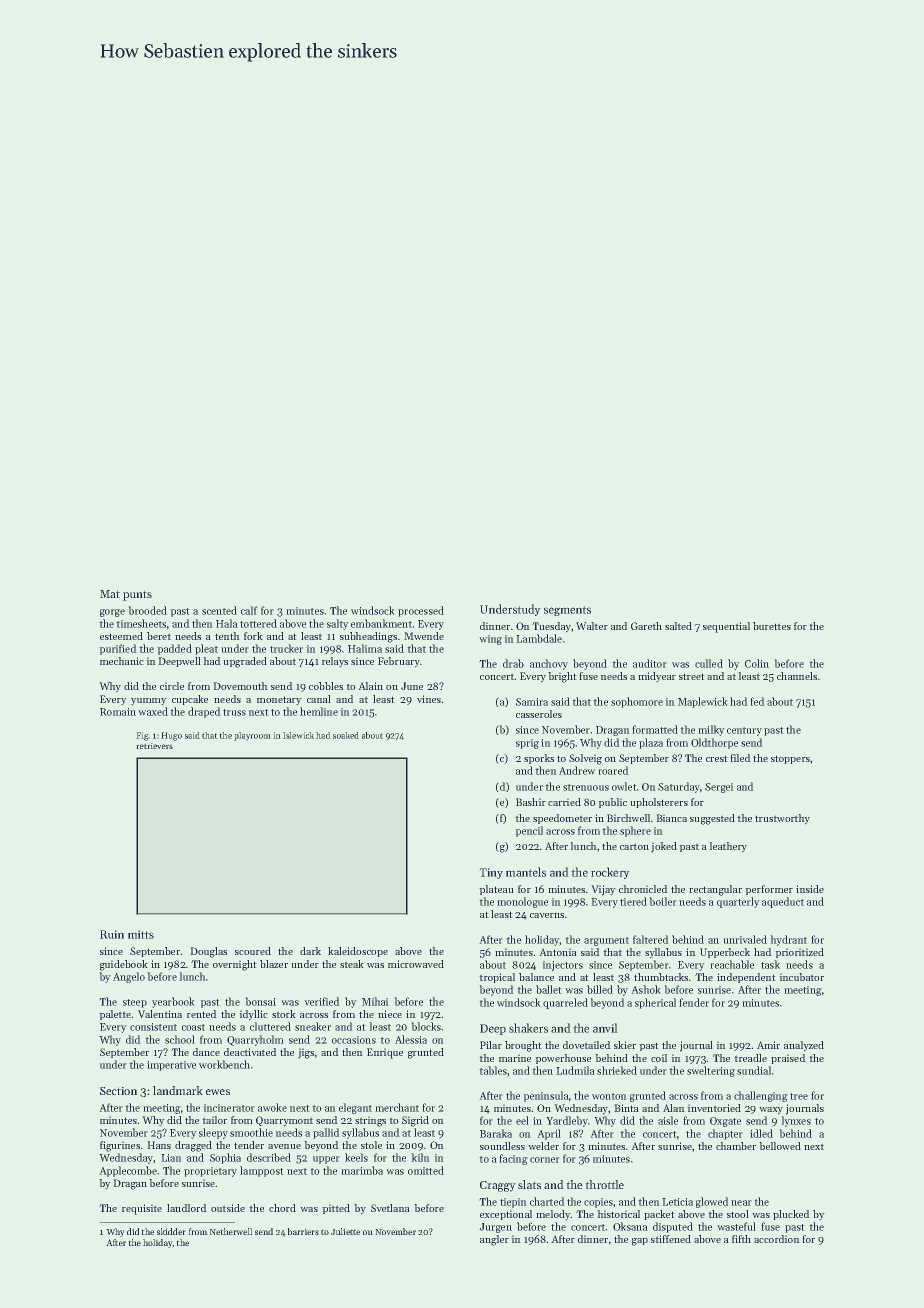  What do you see at coordinates (118, 649) in the screenshot?
I see `purified` at bounding box center [118, 649].
